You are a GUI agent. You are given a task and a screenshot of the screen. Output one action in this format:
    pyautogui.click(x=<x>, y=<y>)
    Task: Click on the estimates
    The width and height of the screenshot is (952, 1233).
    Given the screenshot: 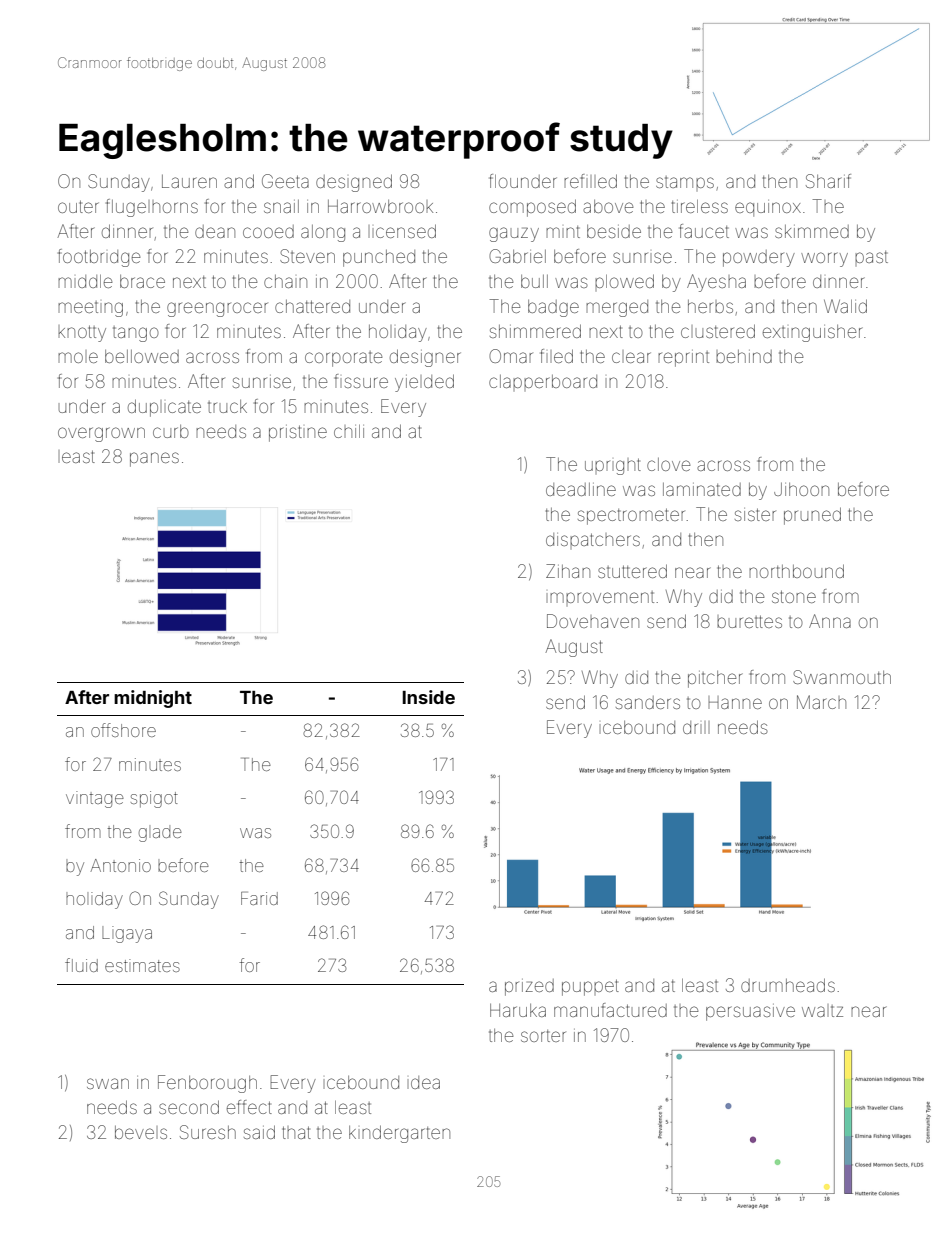 What is the action you would take?
    pyautogui.click(x=142, y=965)
